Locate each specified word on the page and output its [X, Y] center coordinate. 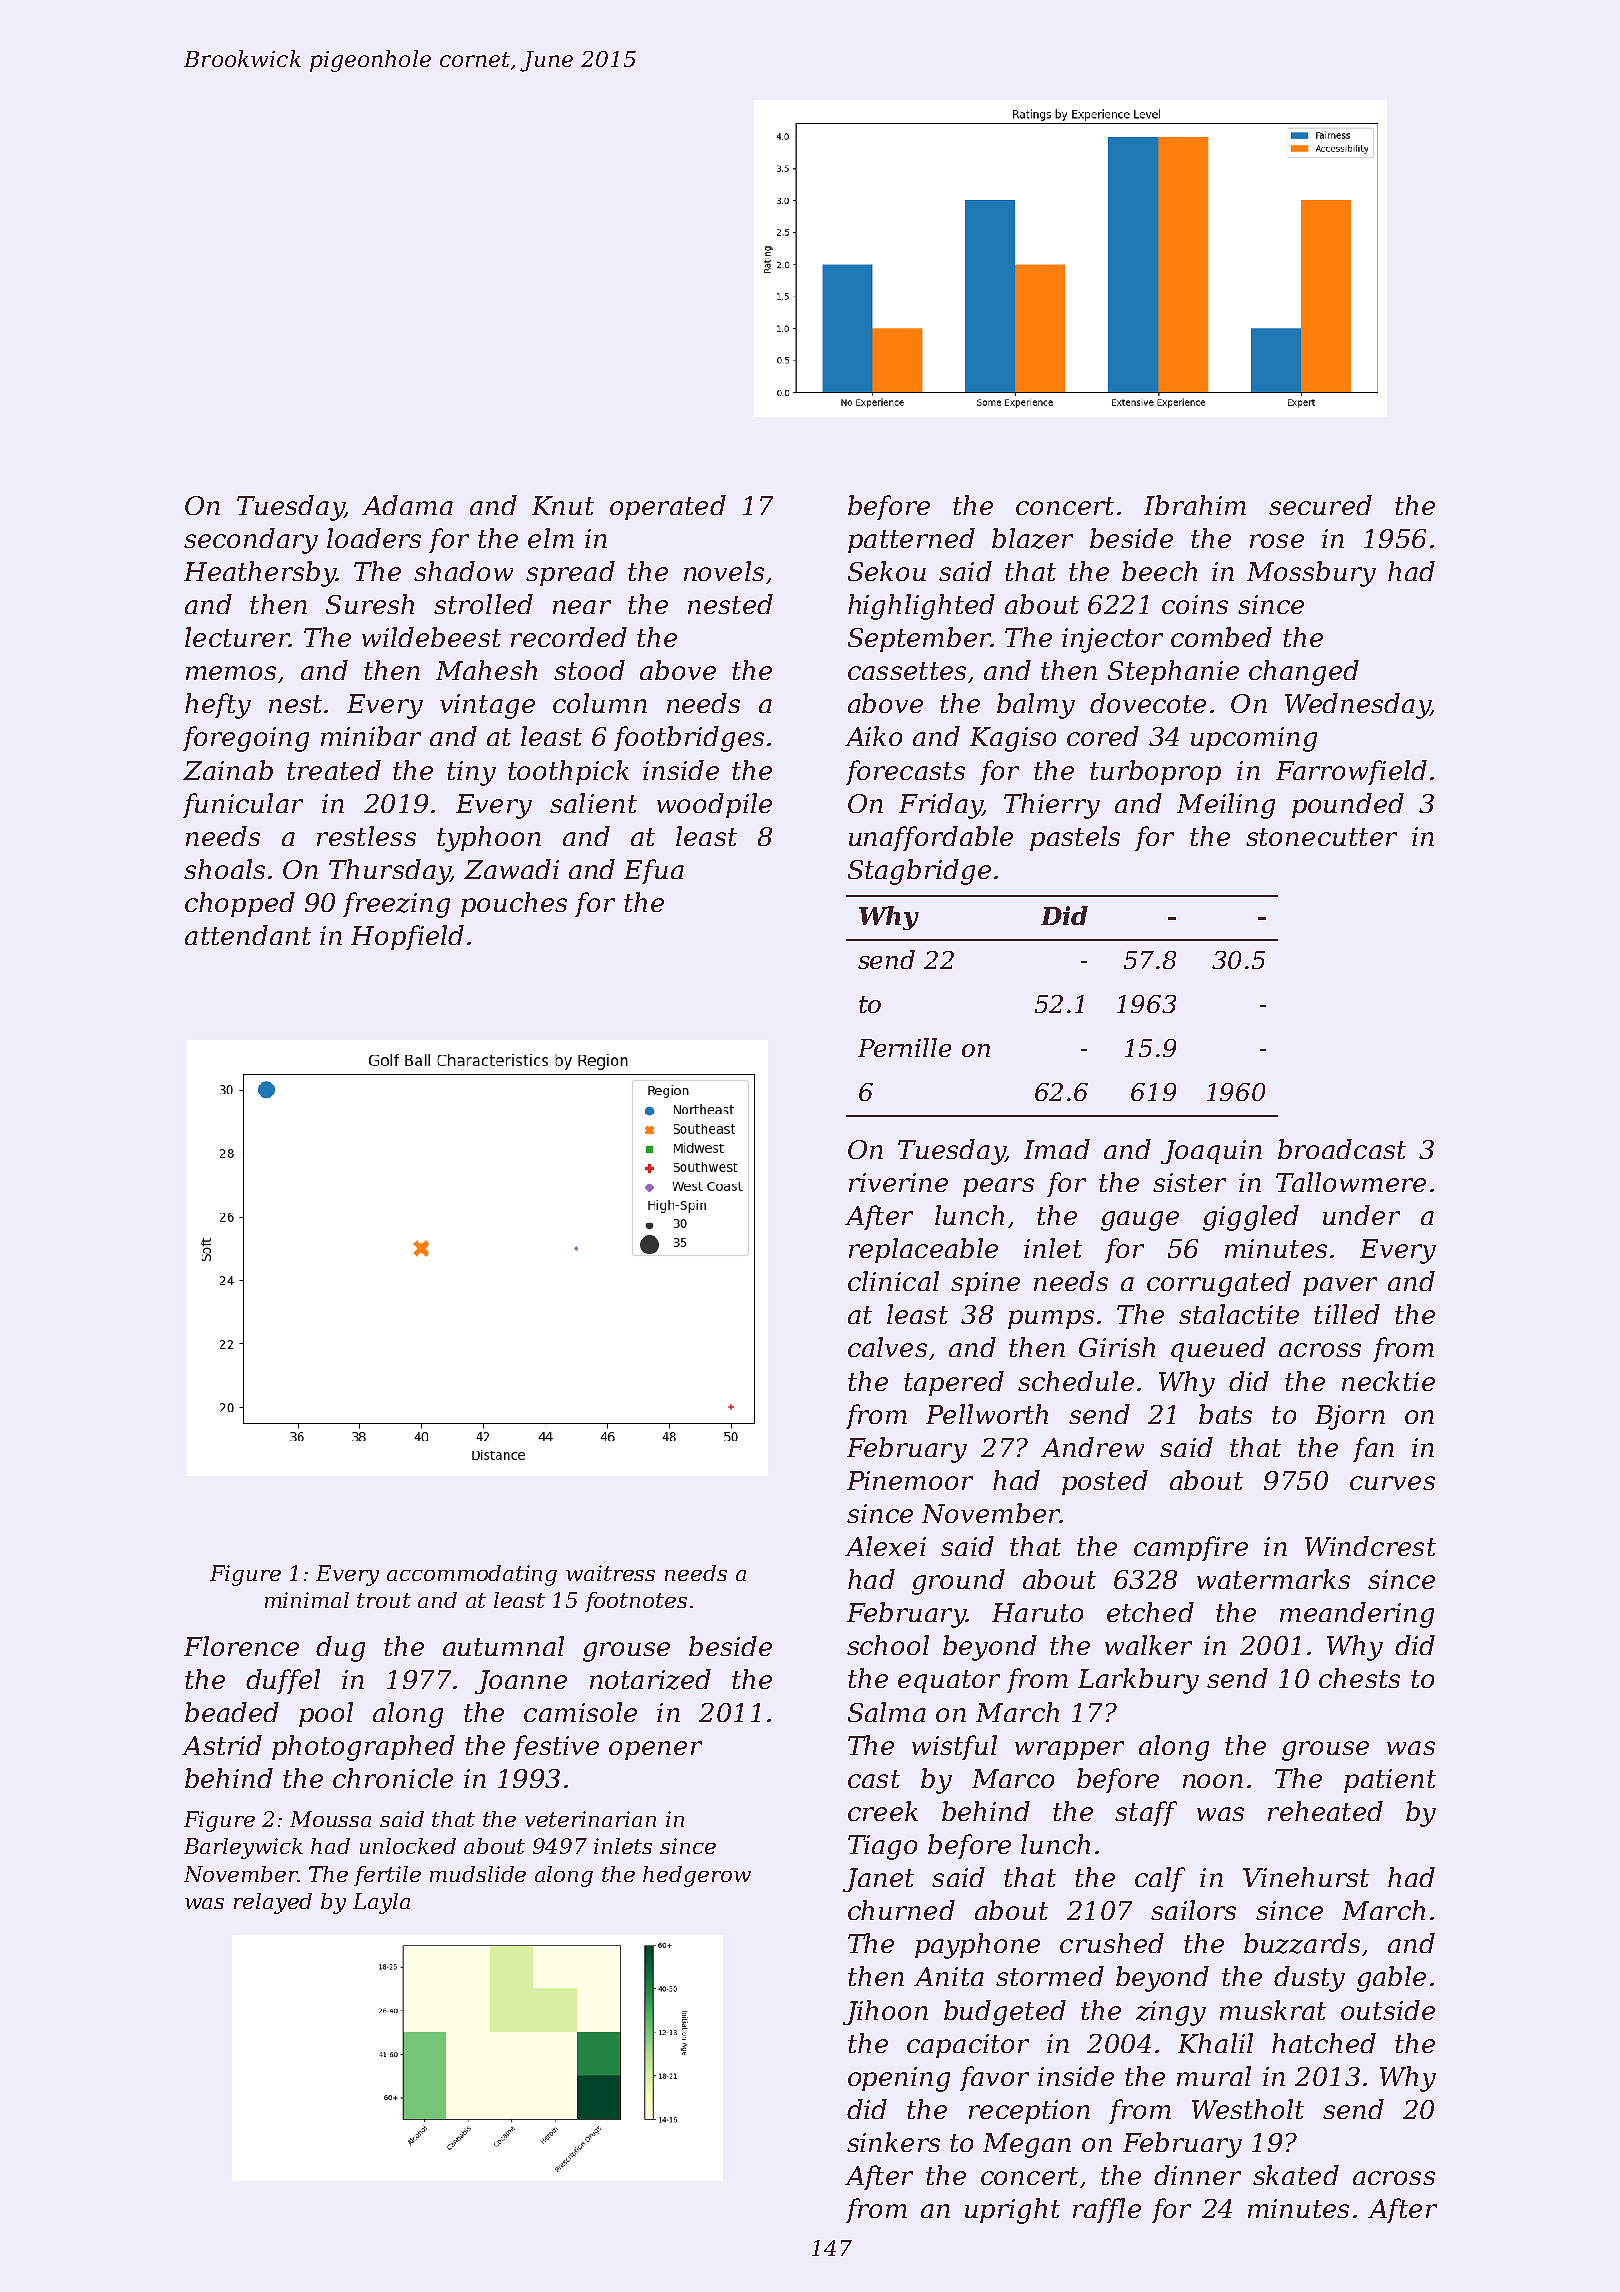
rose [1277, 541]
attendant [248, 935]
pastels [1075, 838]
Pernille [904, 1047]
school [888, 1645]
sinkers [893, 2142]
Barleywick [243, 1848]
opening [899, 2079]
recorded [569, 637]
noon [1213, 1781]
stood [589, 670]
